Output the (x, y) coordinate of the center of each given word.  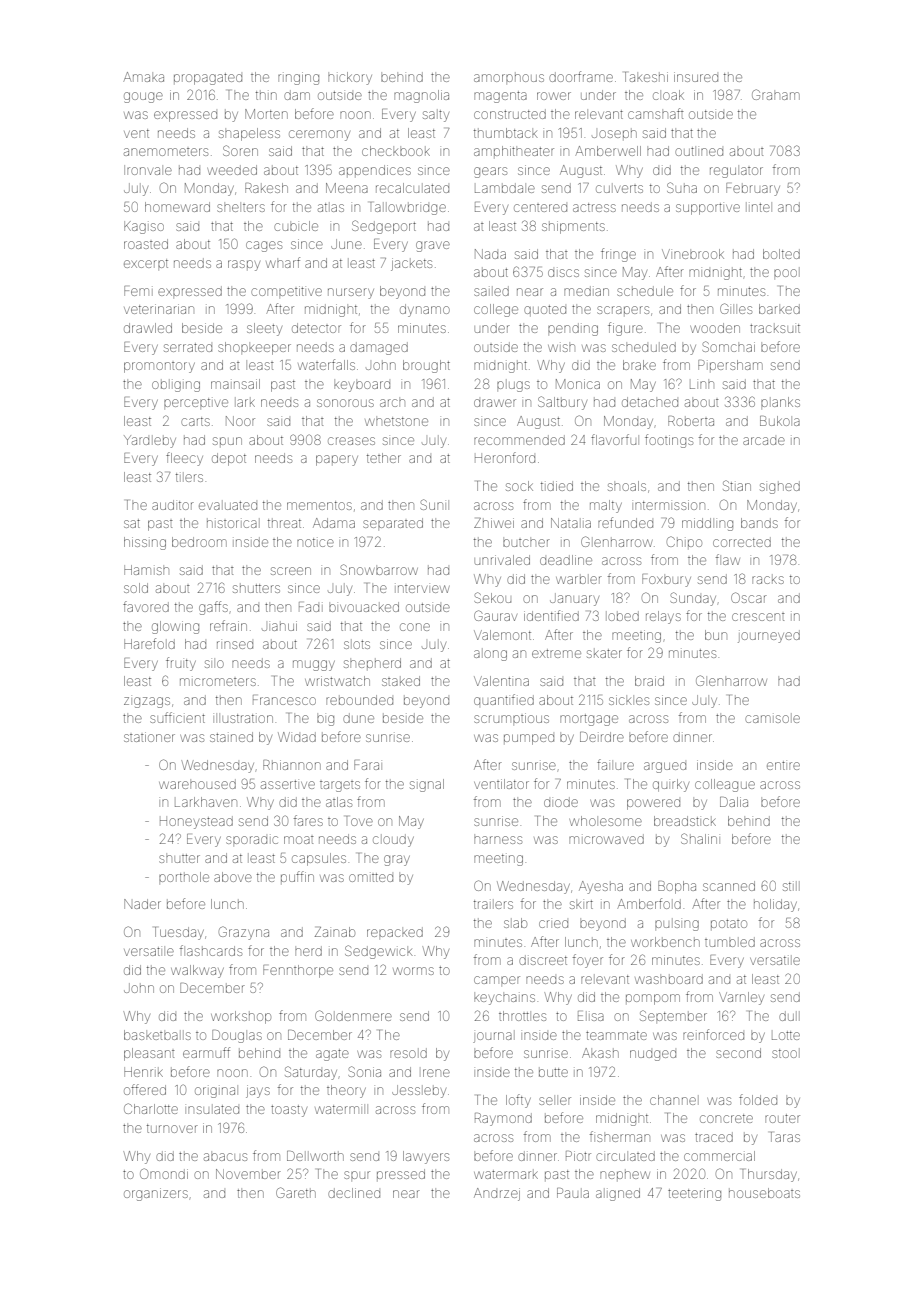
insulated (213, 1109)
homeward (177, 207)
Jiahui (279, 626)
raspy (244, 265)
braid (649, 681)
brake (639, 365)
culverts (619, 189)
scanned (729, 886)
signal (427, 785)
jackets (411, 264)
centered (540, 208)
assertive (288, 784)
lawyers (426, 1157)
